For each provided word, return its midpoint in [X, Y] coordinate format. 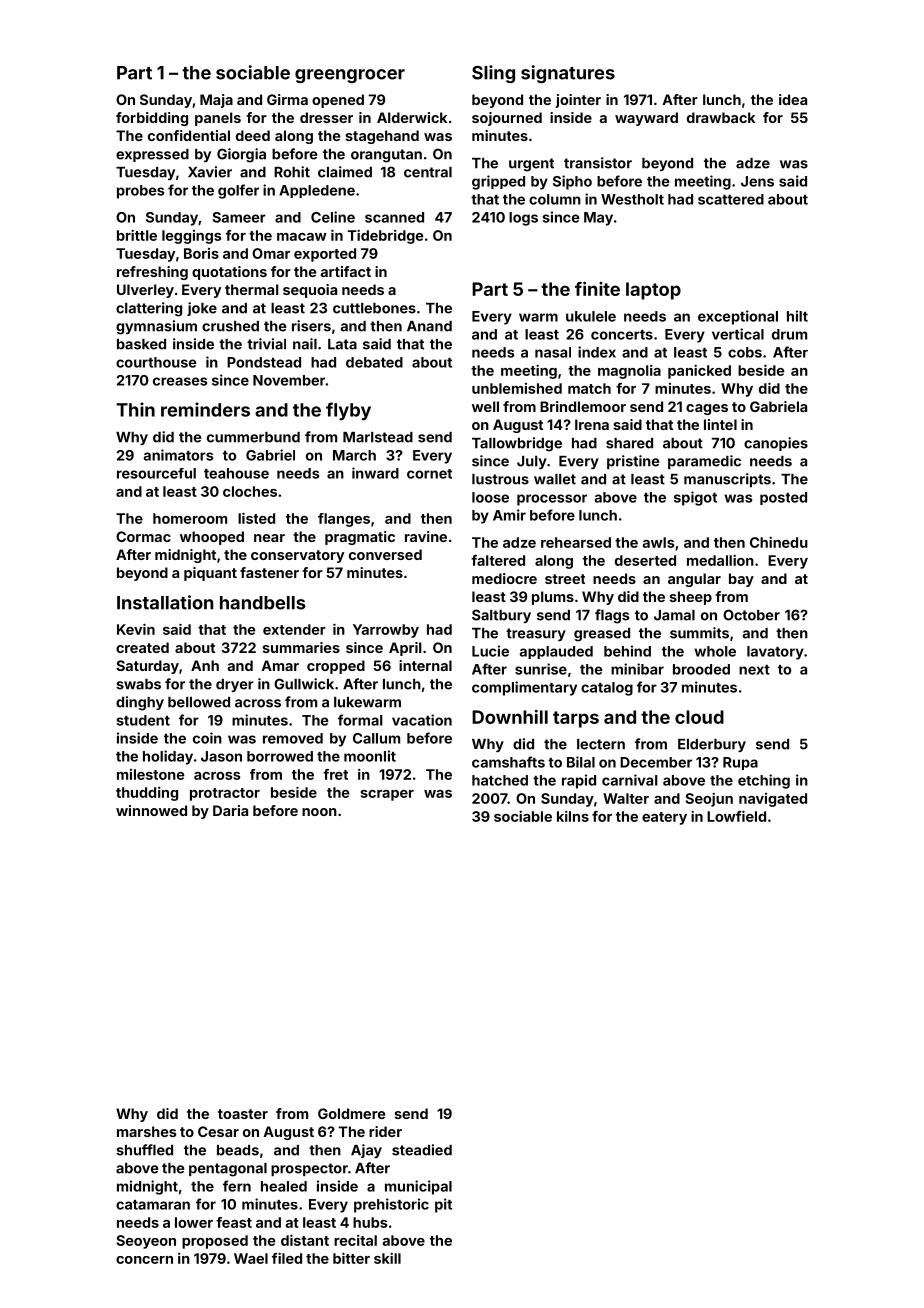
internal [425, 665]
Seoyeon [146, 1242]
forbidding [152, 119]
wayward [646, 119]
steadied [422, 1150]
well [485, 406]
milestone [151, 774]
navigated [773, 800]
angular [694, 580]
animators [178, 455]
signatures [568, 74]
